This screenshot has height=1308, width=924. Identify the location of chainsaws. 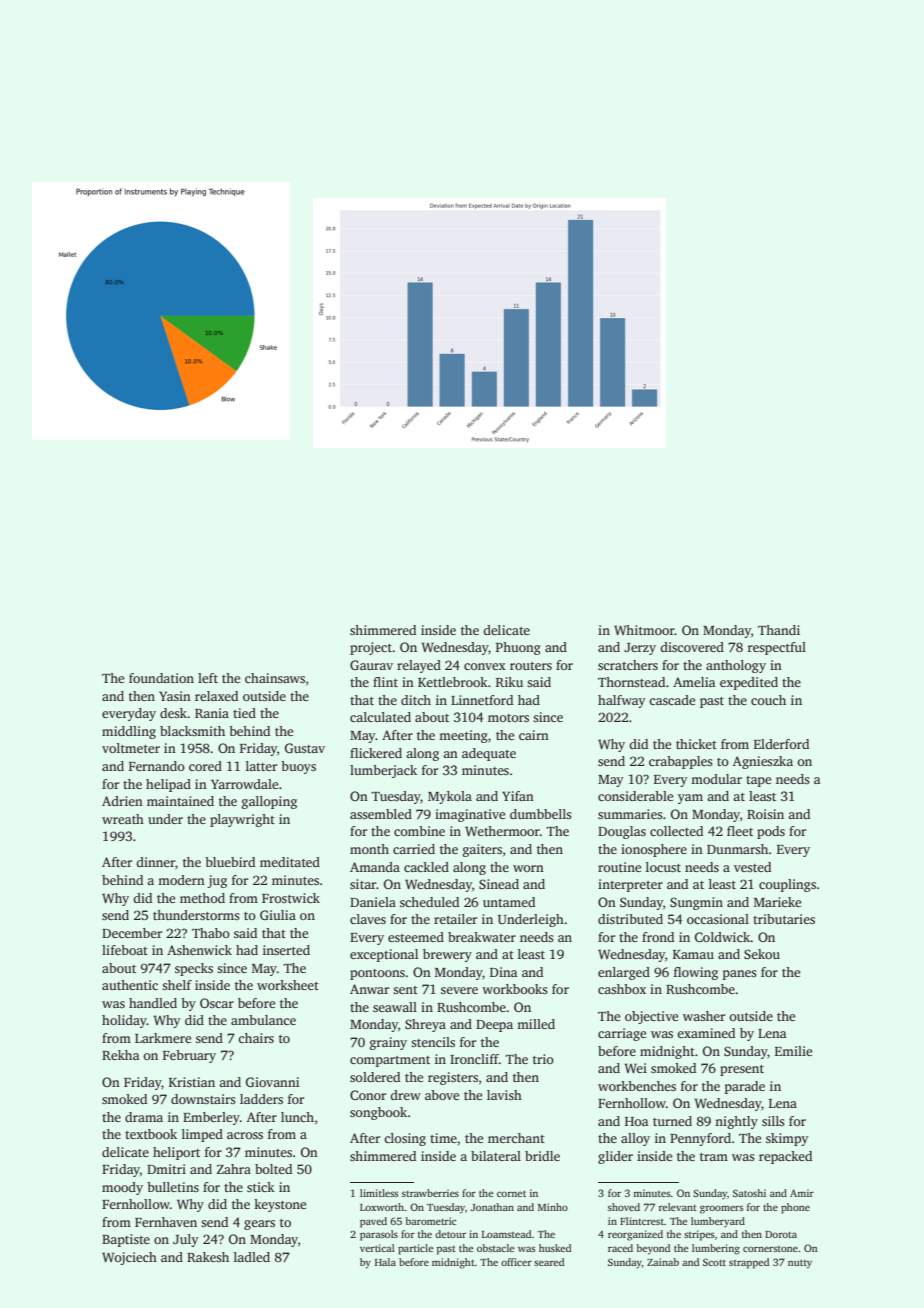
(275, 678).
